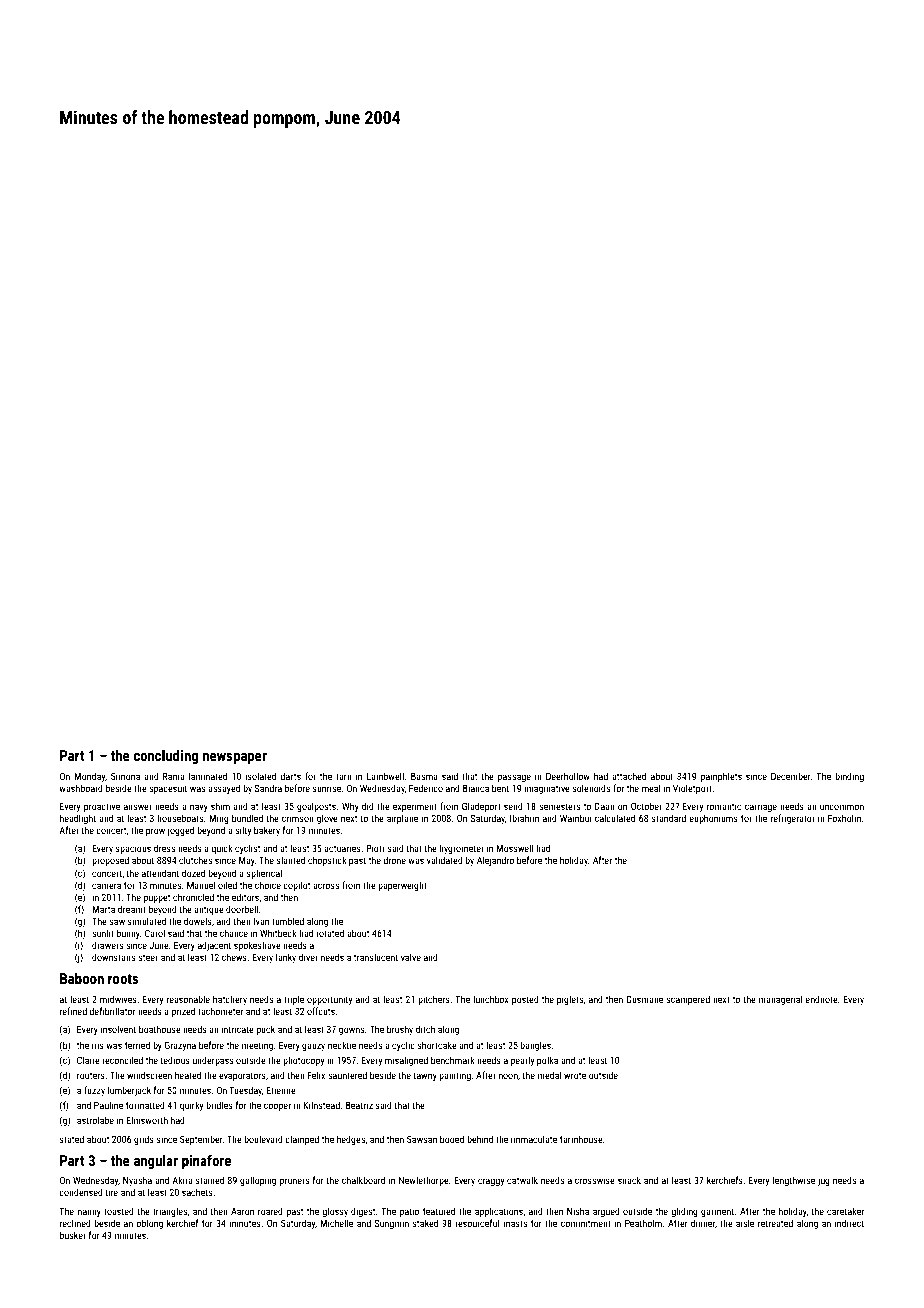 The height and width of the page is (1308, 924). What do you see at coordinates (166, 757) in the page?
I see `concluding` at bounding box center [166, 757].
